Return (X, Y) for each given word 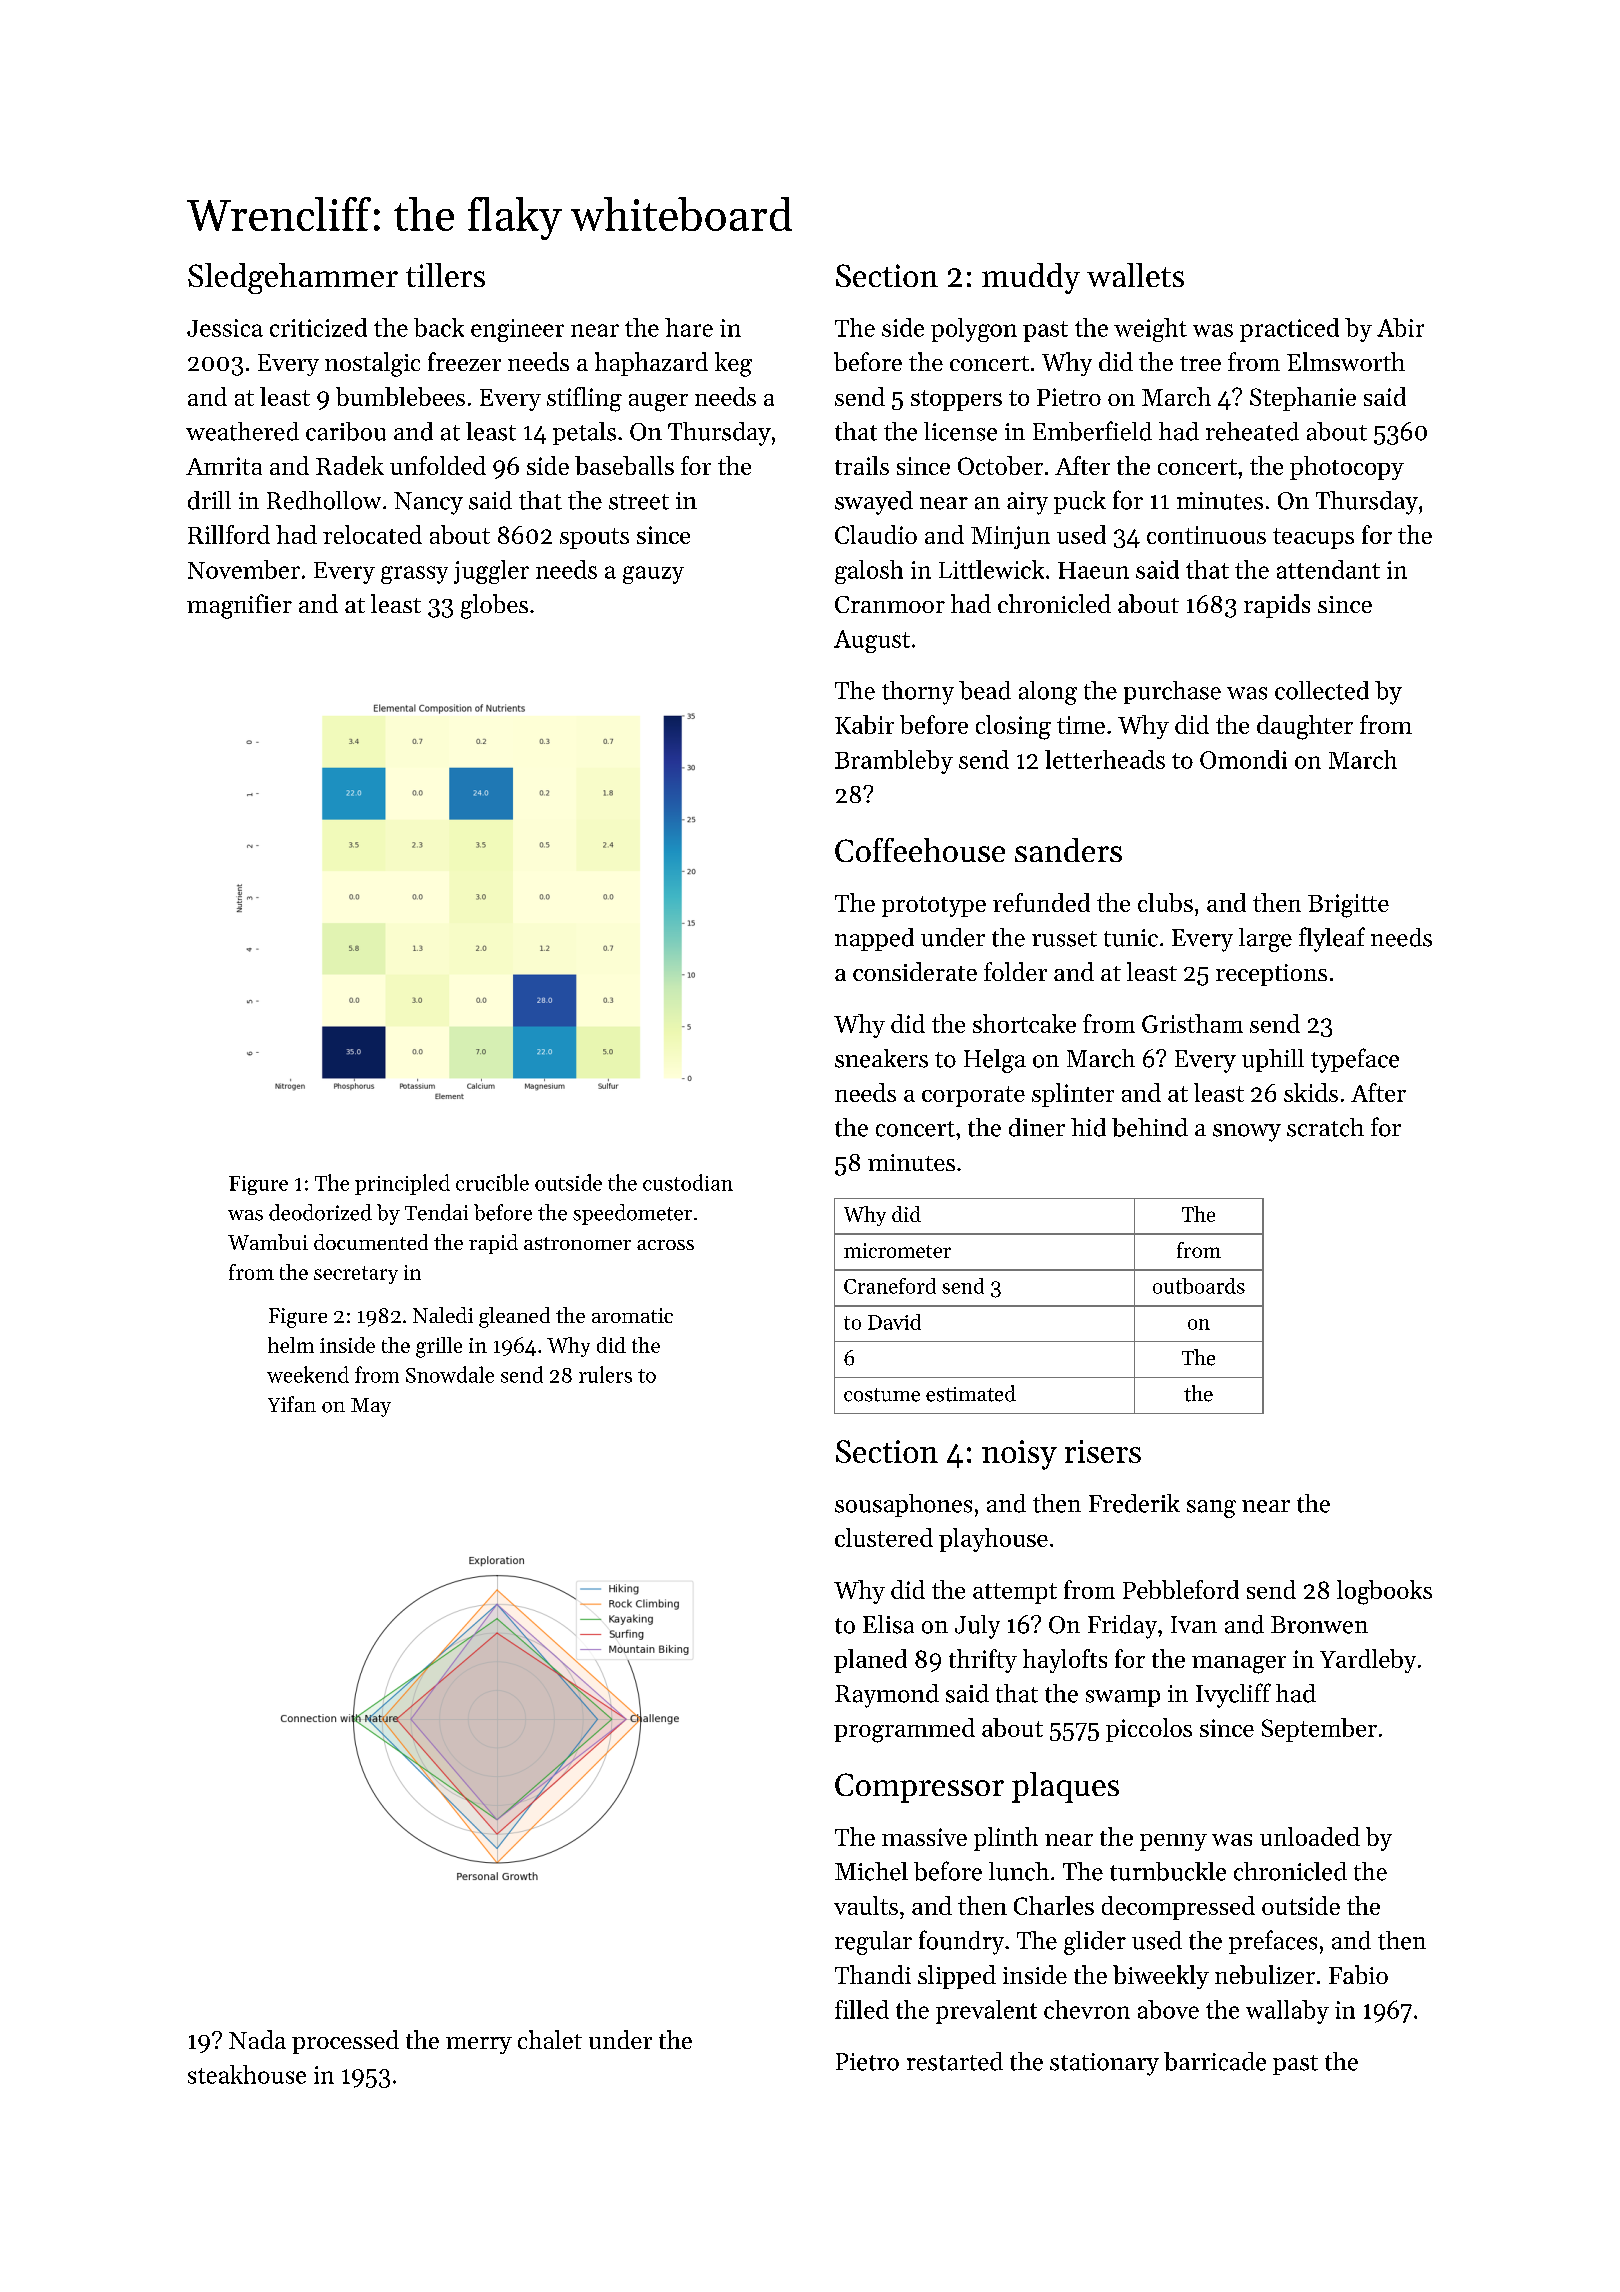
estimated (971, 1393)
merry (479, 2045)
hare (689, 327)
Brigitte (1348, 906)
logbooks (1384, 1592)
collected (1322, 690)
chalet (550, 2039)
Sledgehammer (293, 278)
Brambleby (894, 762)
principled (402, 1184)
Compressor (919, 1788)
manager (1239, 1665)
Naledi (443, 1315)
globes (494, 606)
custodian (688, 1182)
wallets (1135, 275)
